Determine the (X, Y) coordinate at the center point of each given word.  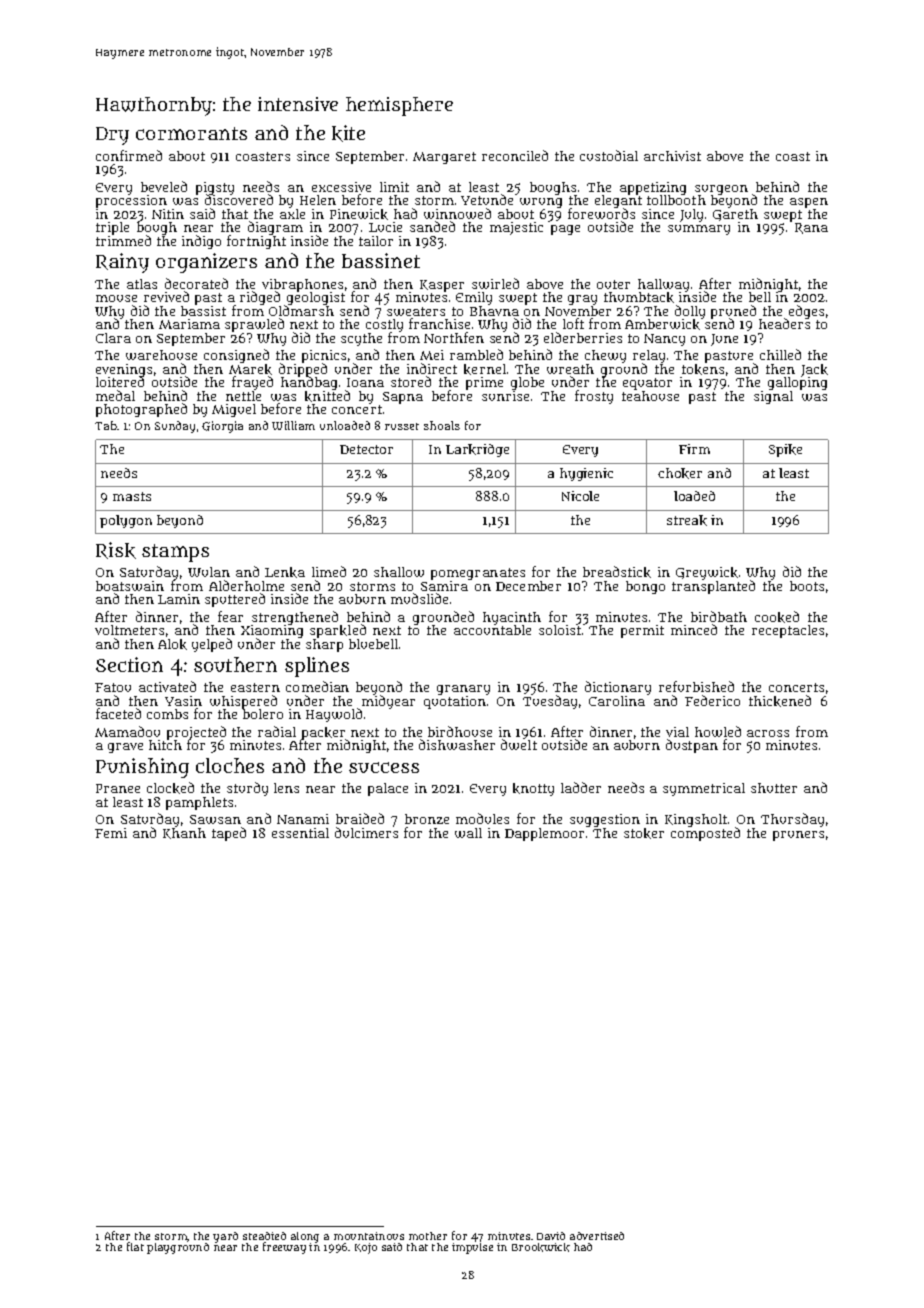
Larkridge (477, 450)
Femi (111, 833)
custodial (609, 155)
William (293, 425)
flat (135, 1246)
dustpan (692, 746)
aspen (809, 203)
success (384, 767)
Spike (785, 450)
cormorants (191, 133)
